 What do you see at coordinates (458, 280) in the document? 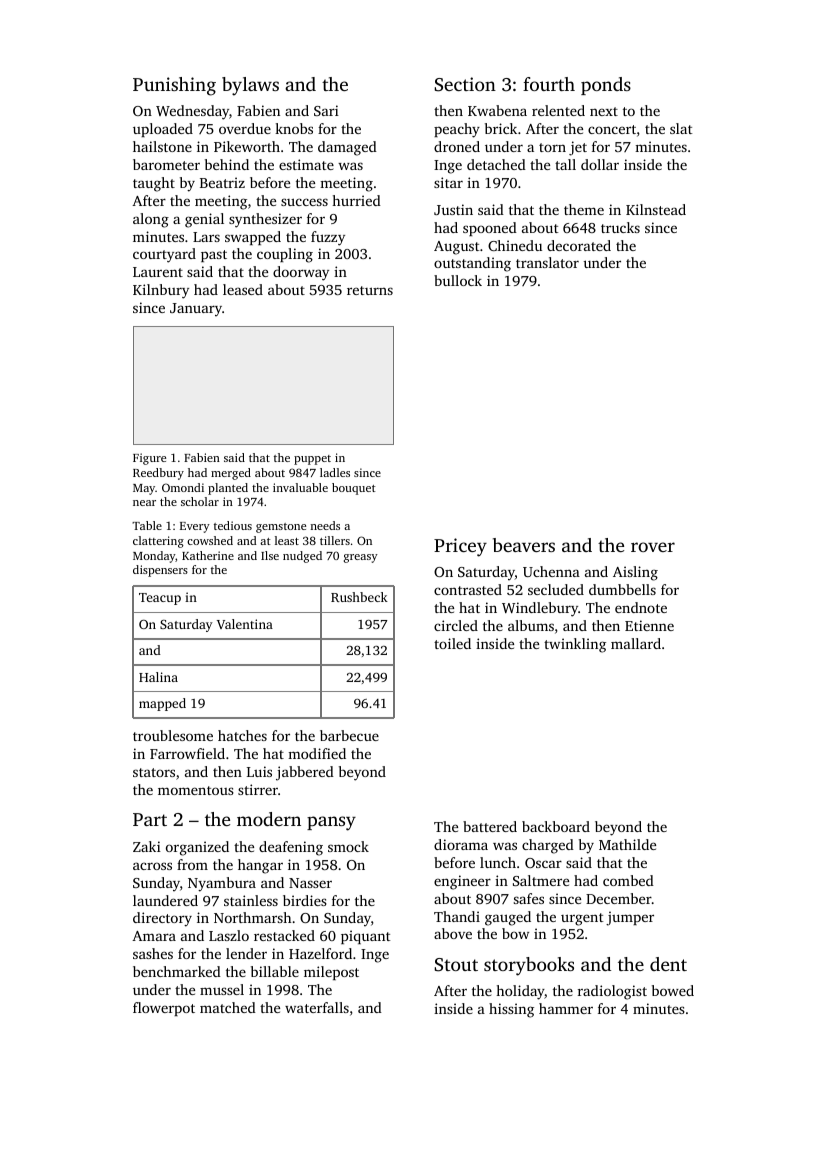
I see `bullock` at bounding box center [458, 280].
